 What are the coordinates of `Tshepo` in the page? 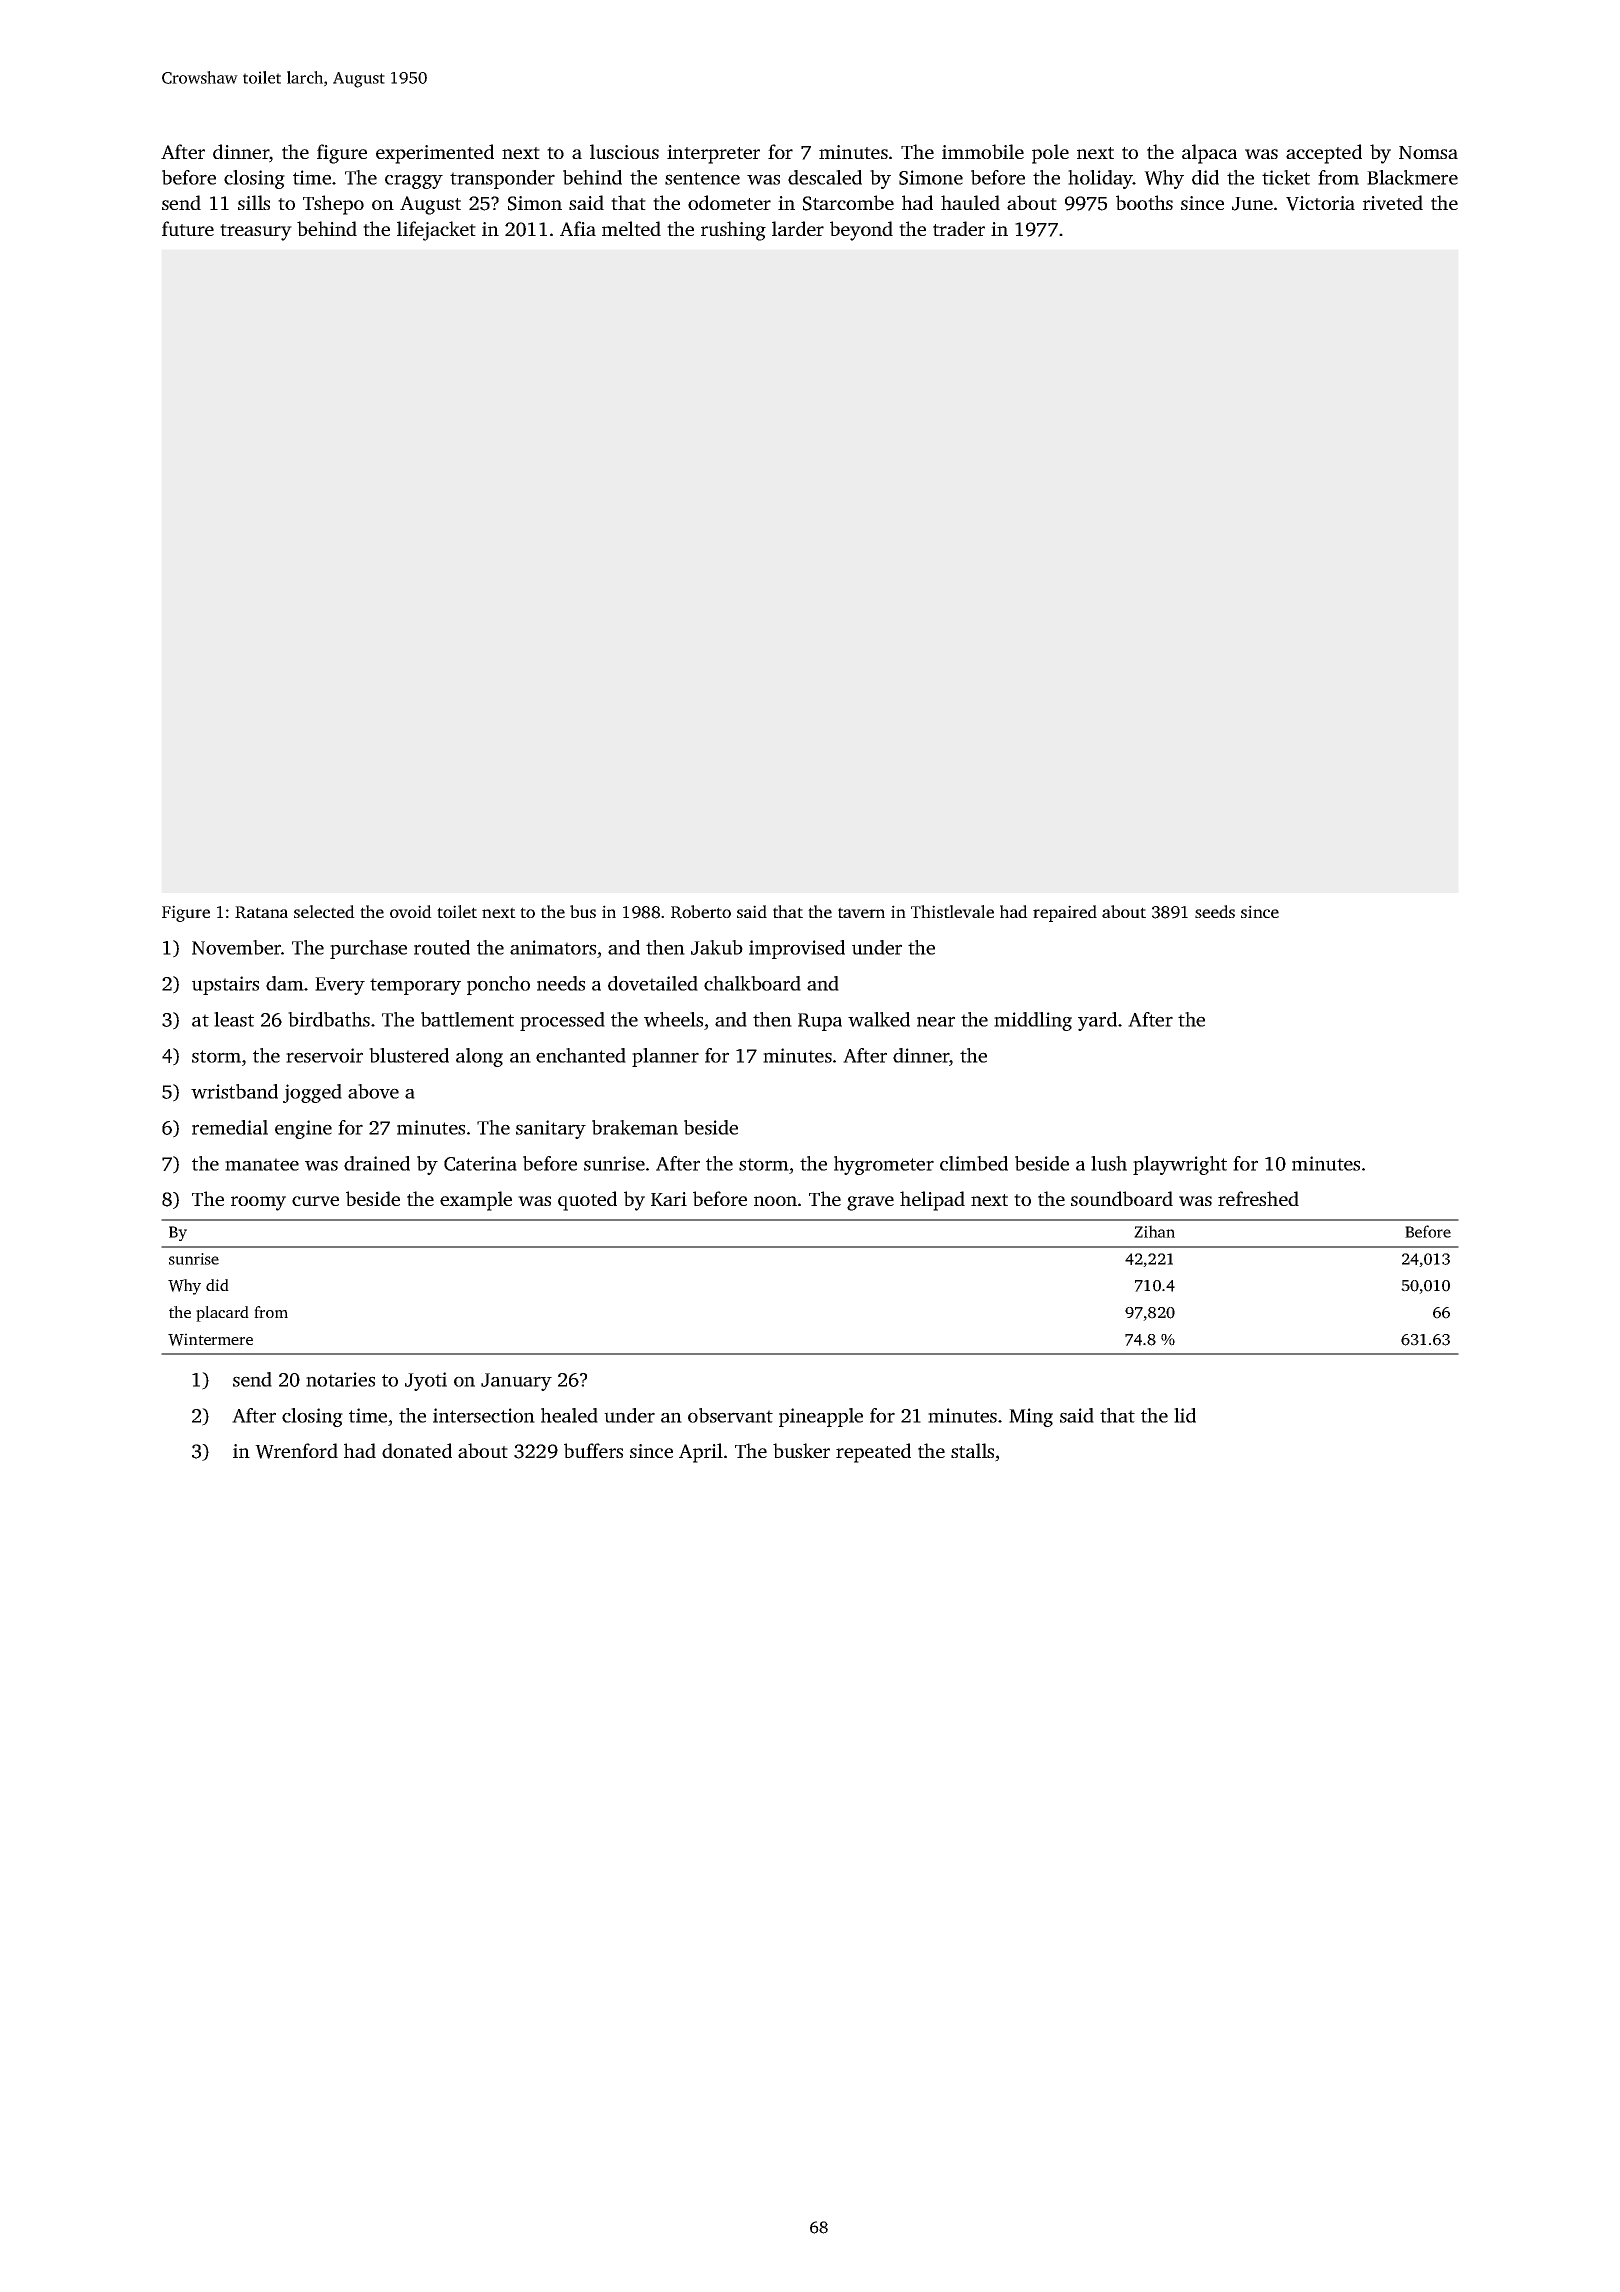 It's located at (333, 205).
